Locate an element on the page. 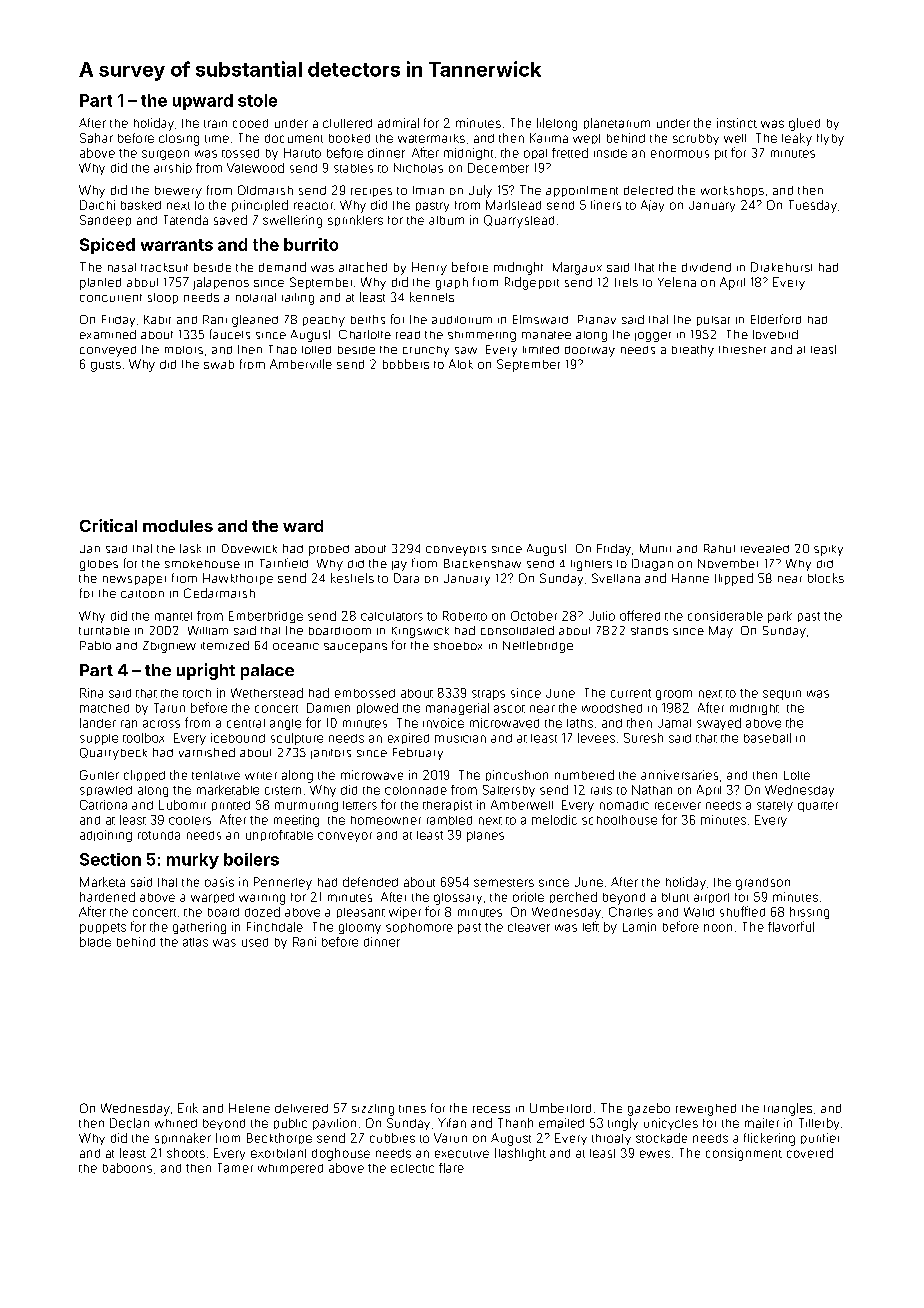 This image has width=924, height=1308. admiral is located at coordinates (398, 123).
